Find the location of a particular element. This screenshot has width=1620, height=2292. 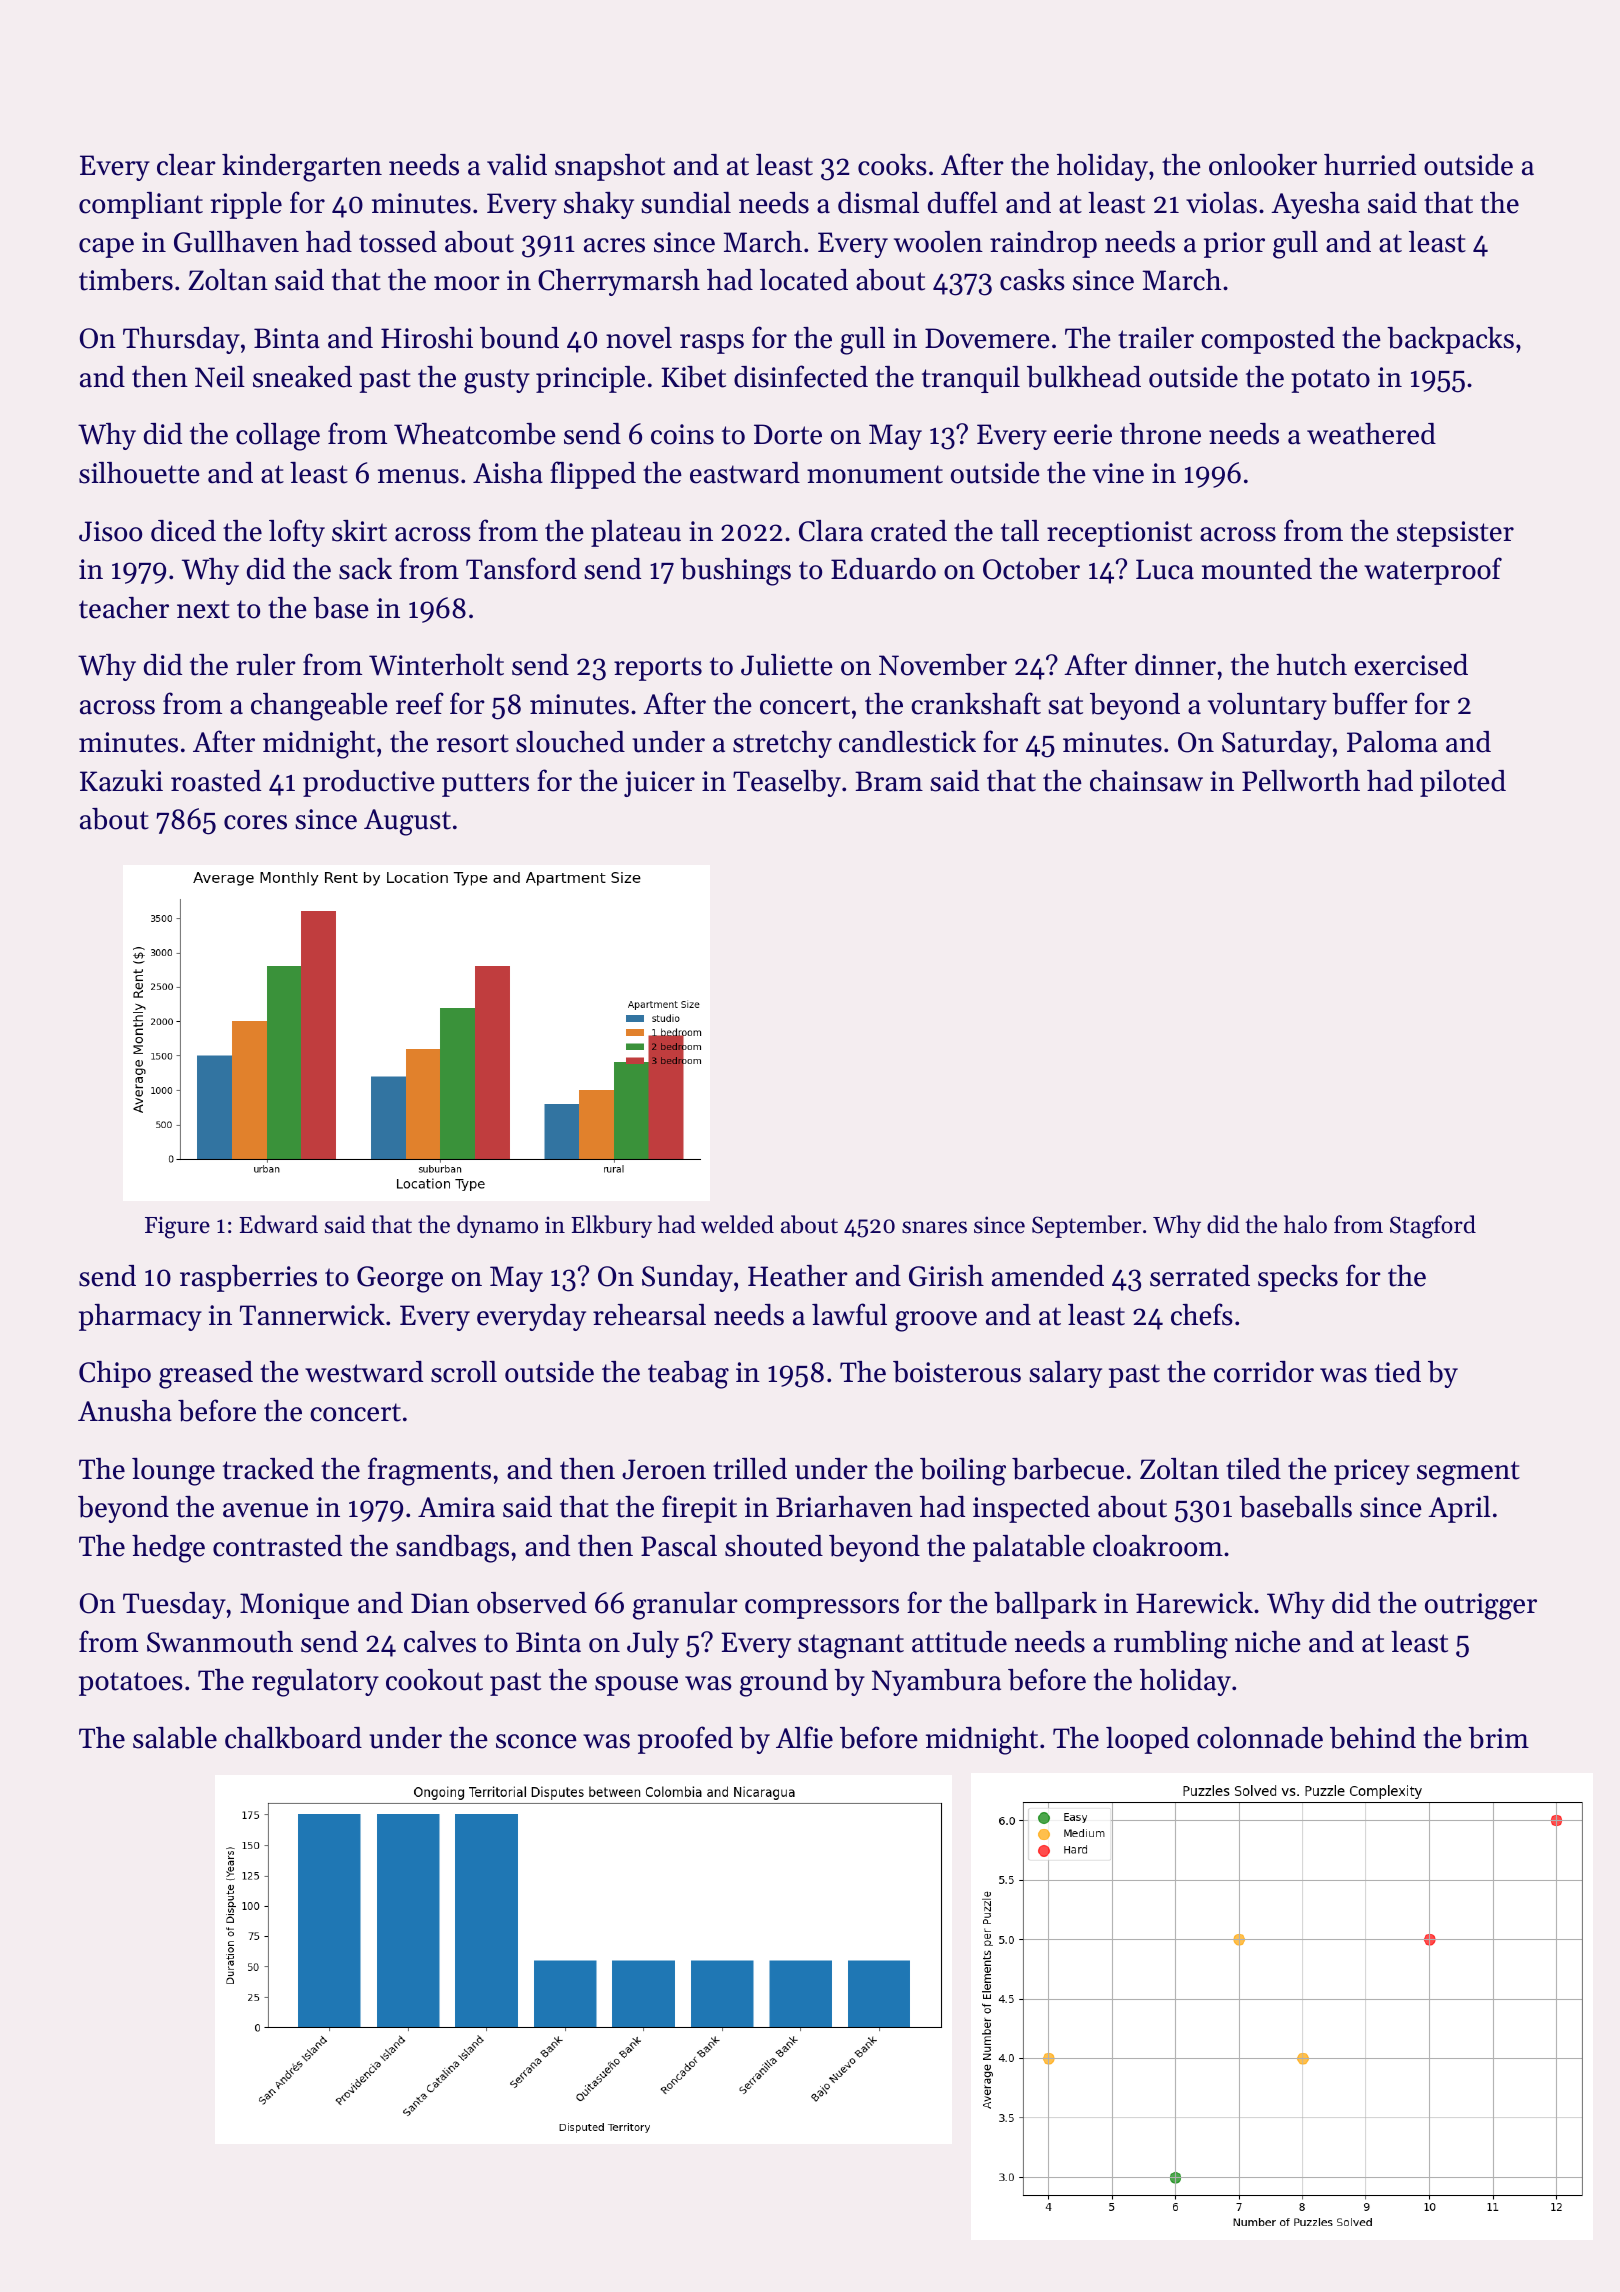

exercised is located at coordinates (1411, 665).
